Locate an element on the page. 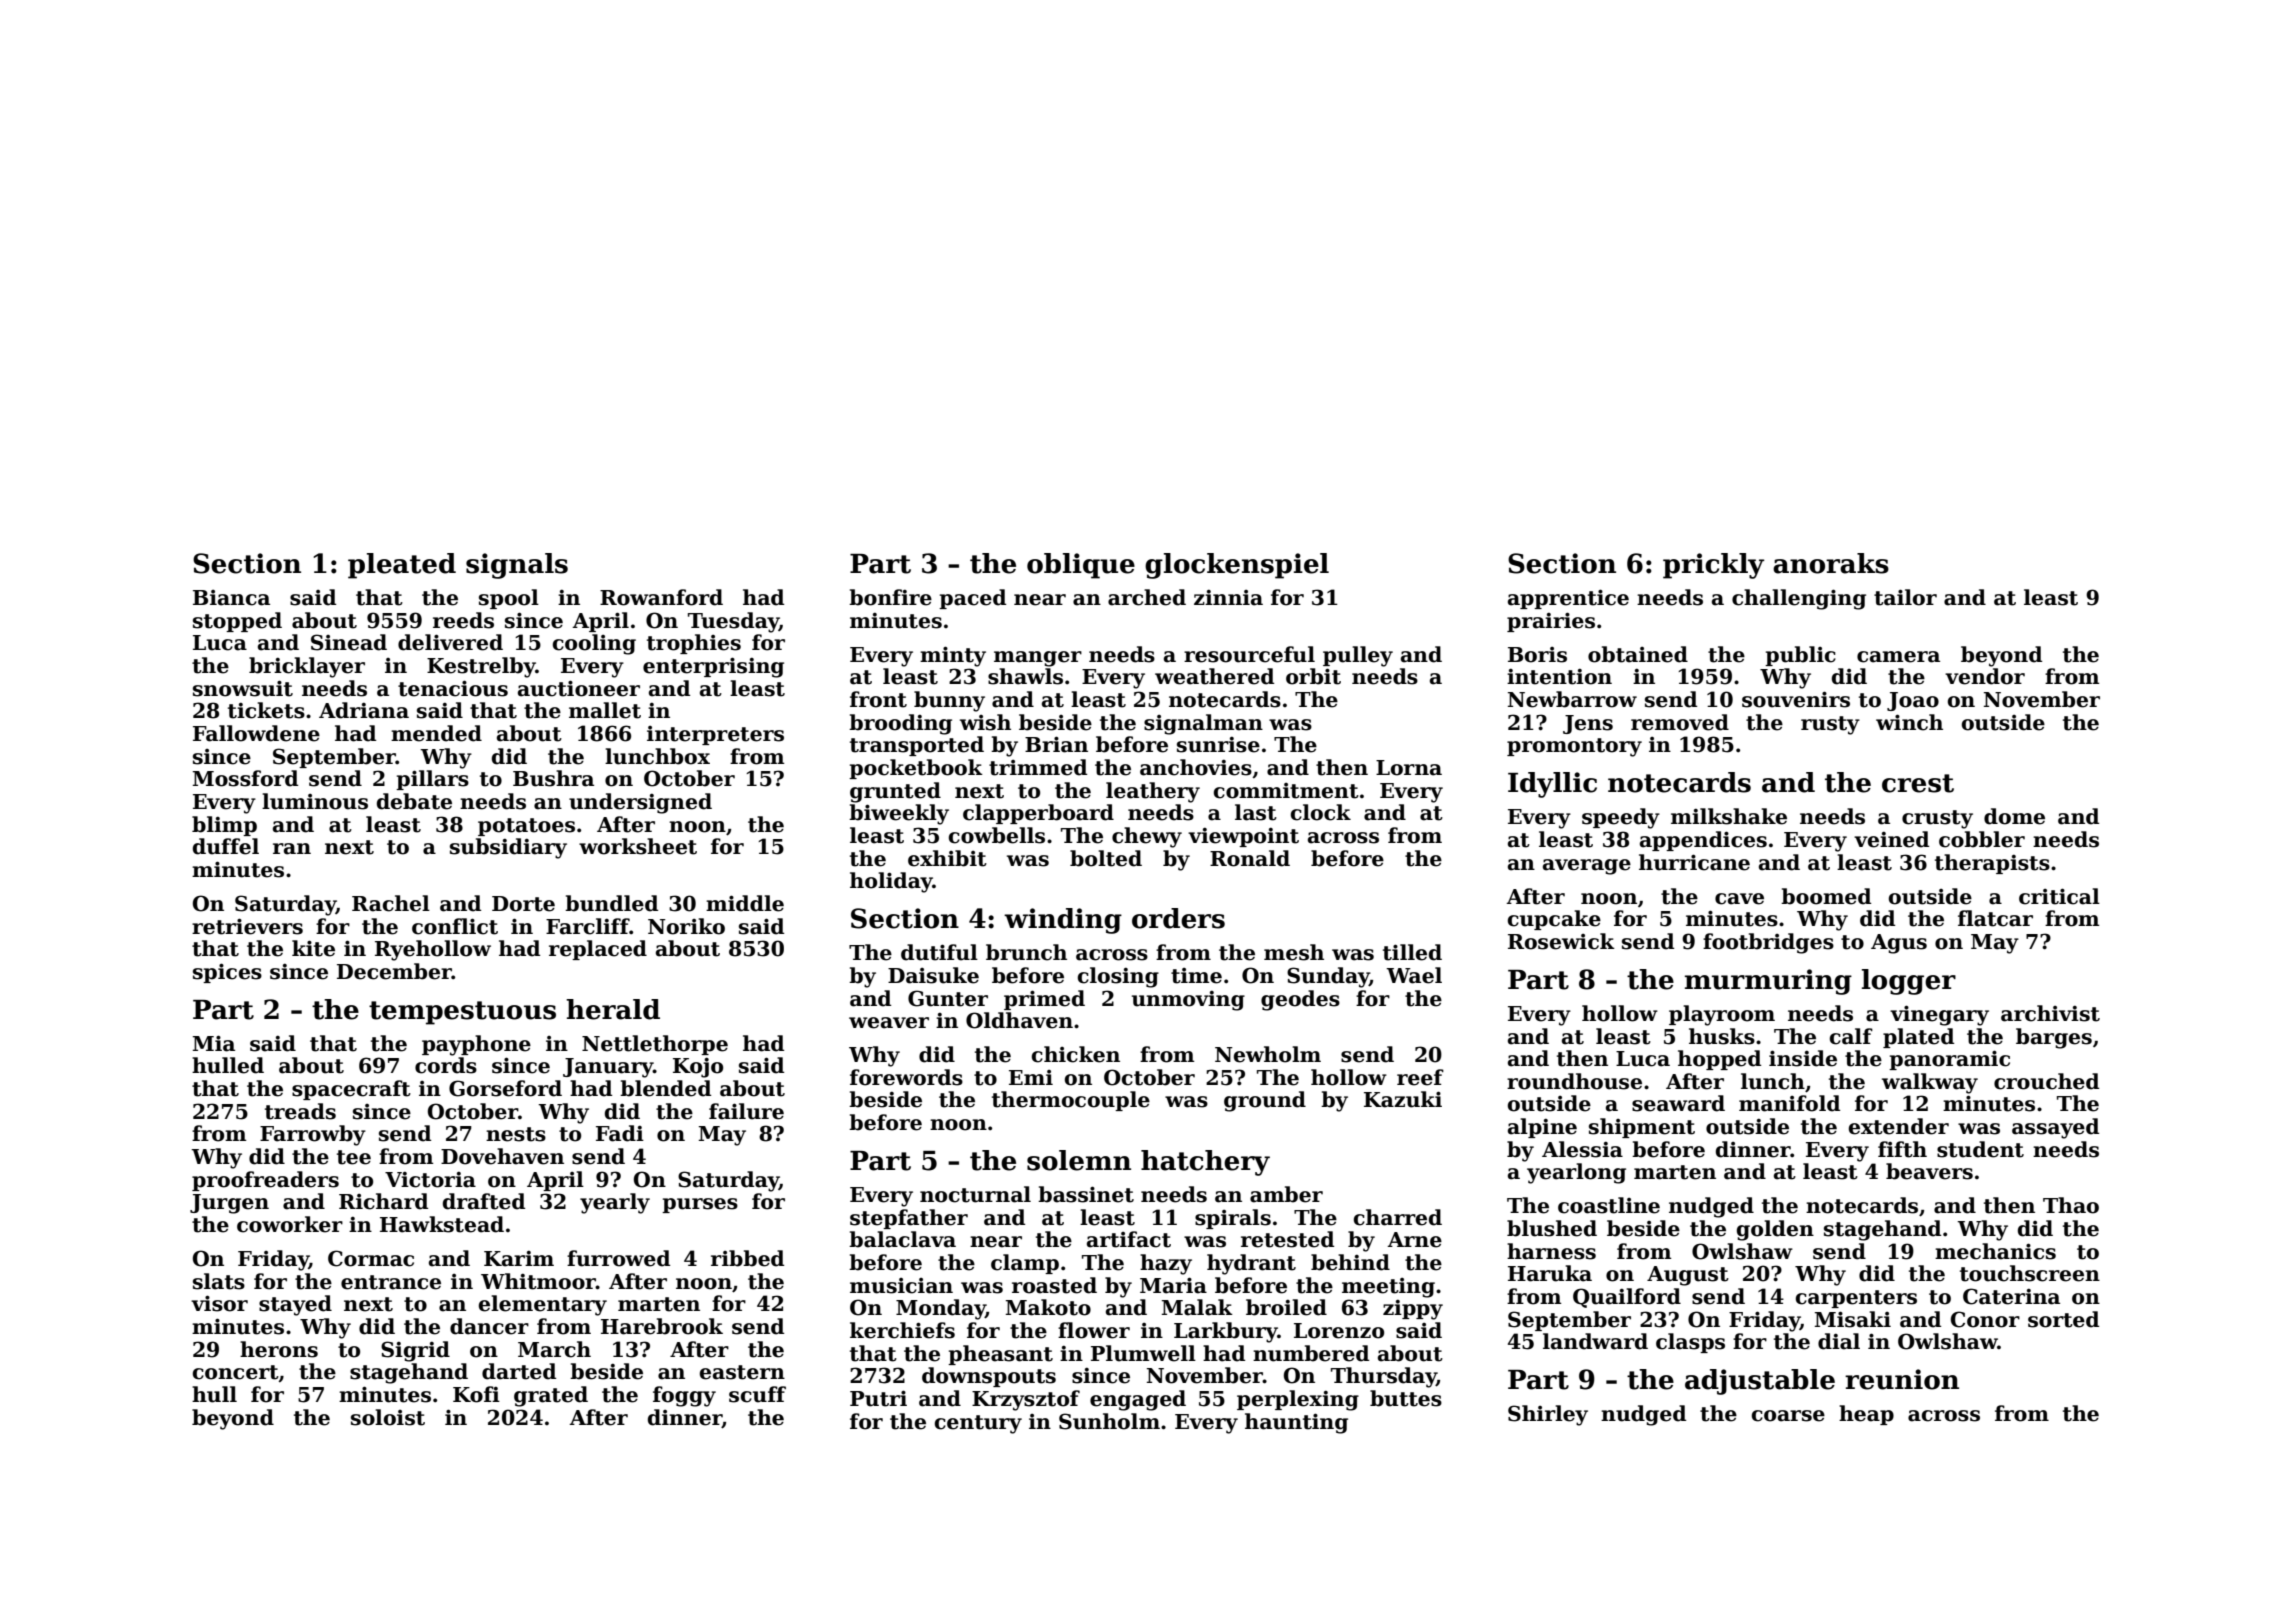 The height and width of the page is (1620, 2292). footbridges is located at coordinates (1768, 943).
